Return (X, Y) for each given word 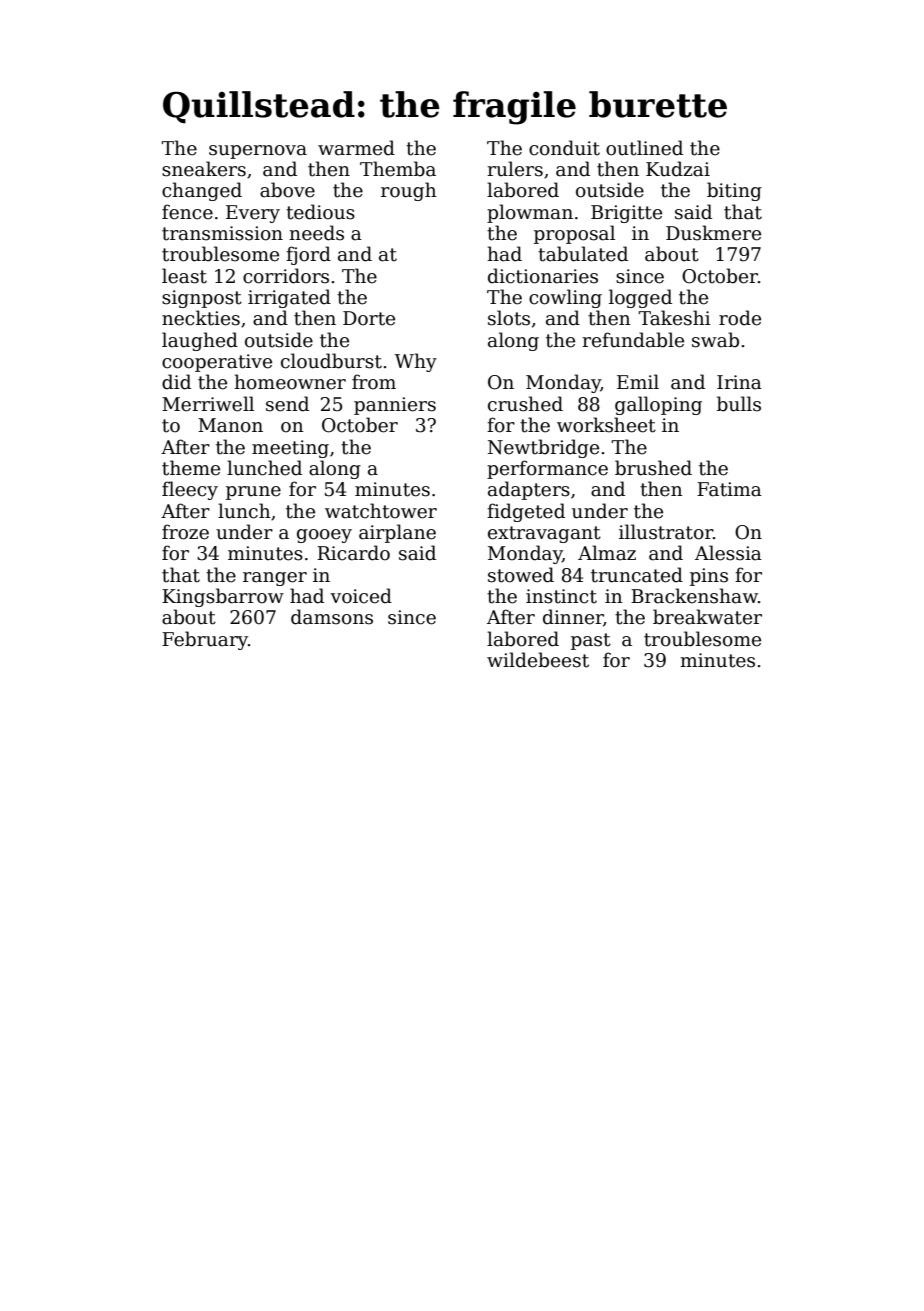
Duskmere (713, 233)
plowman (530, 213)
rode (740, 318)
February (205, 640)
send (287, 404)
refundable (633, 340)
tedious (320, 212)
